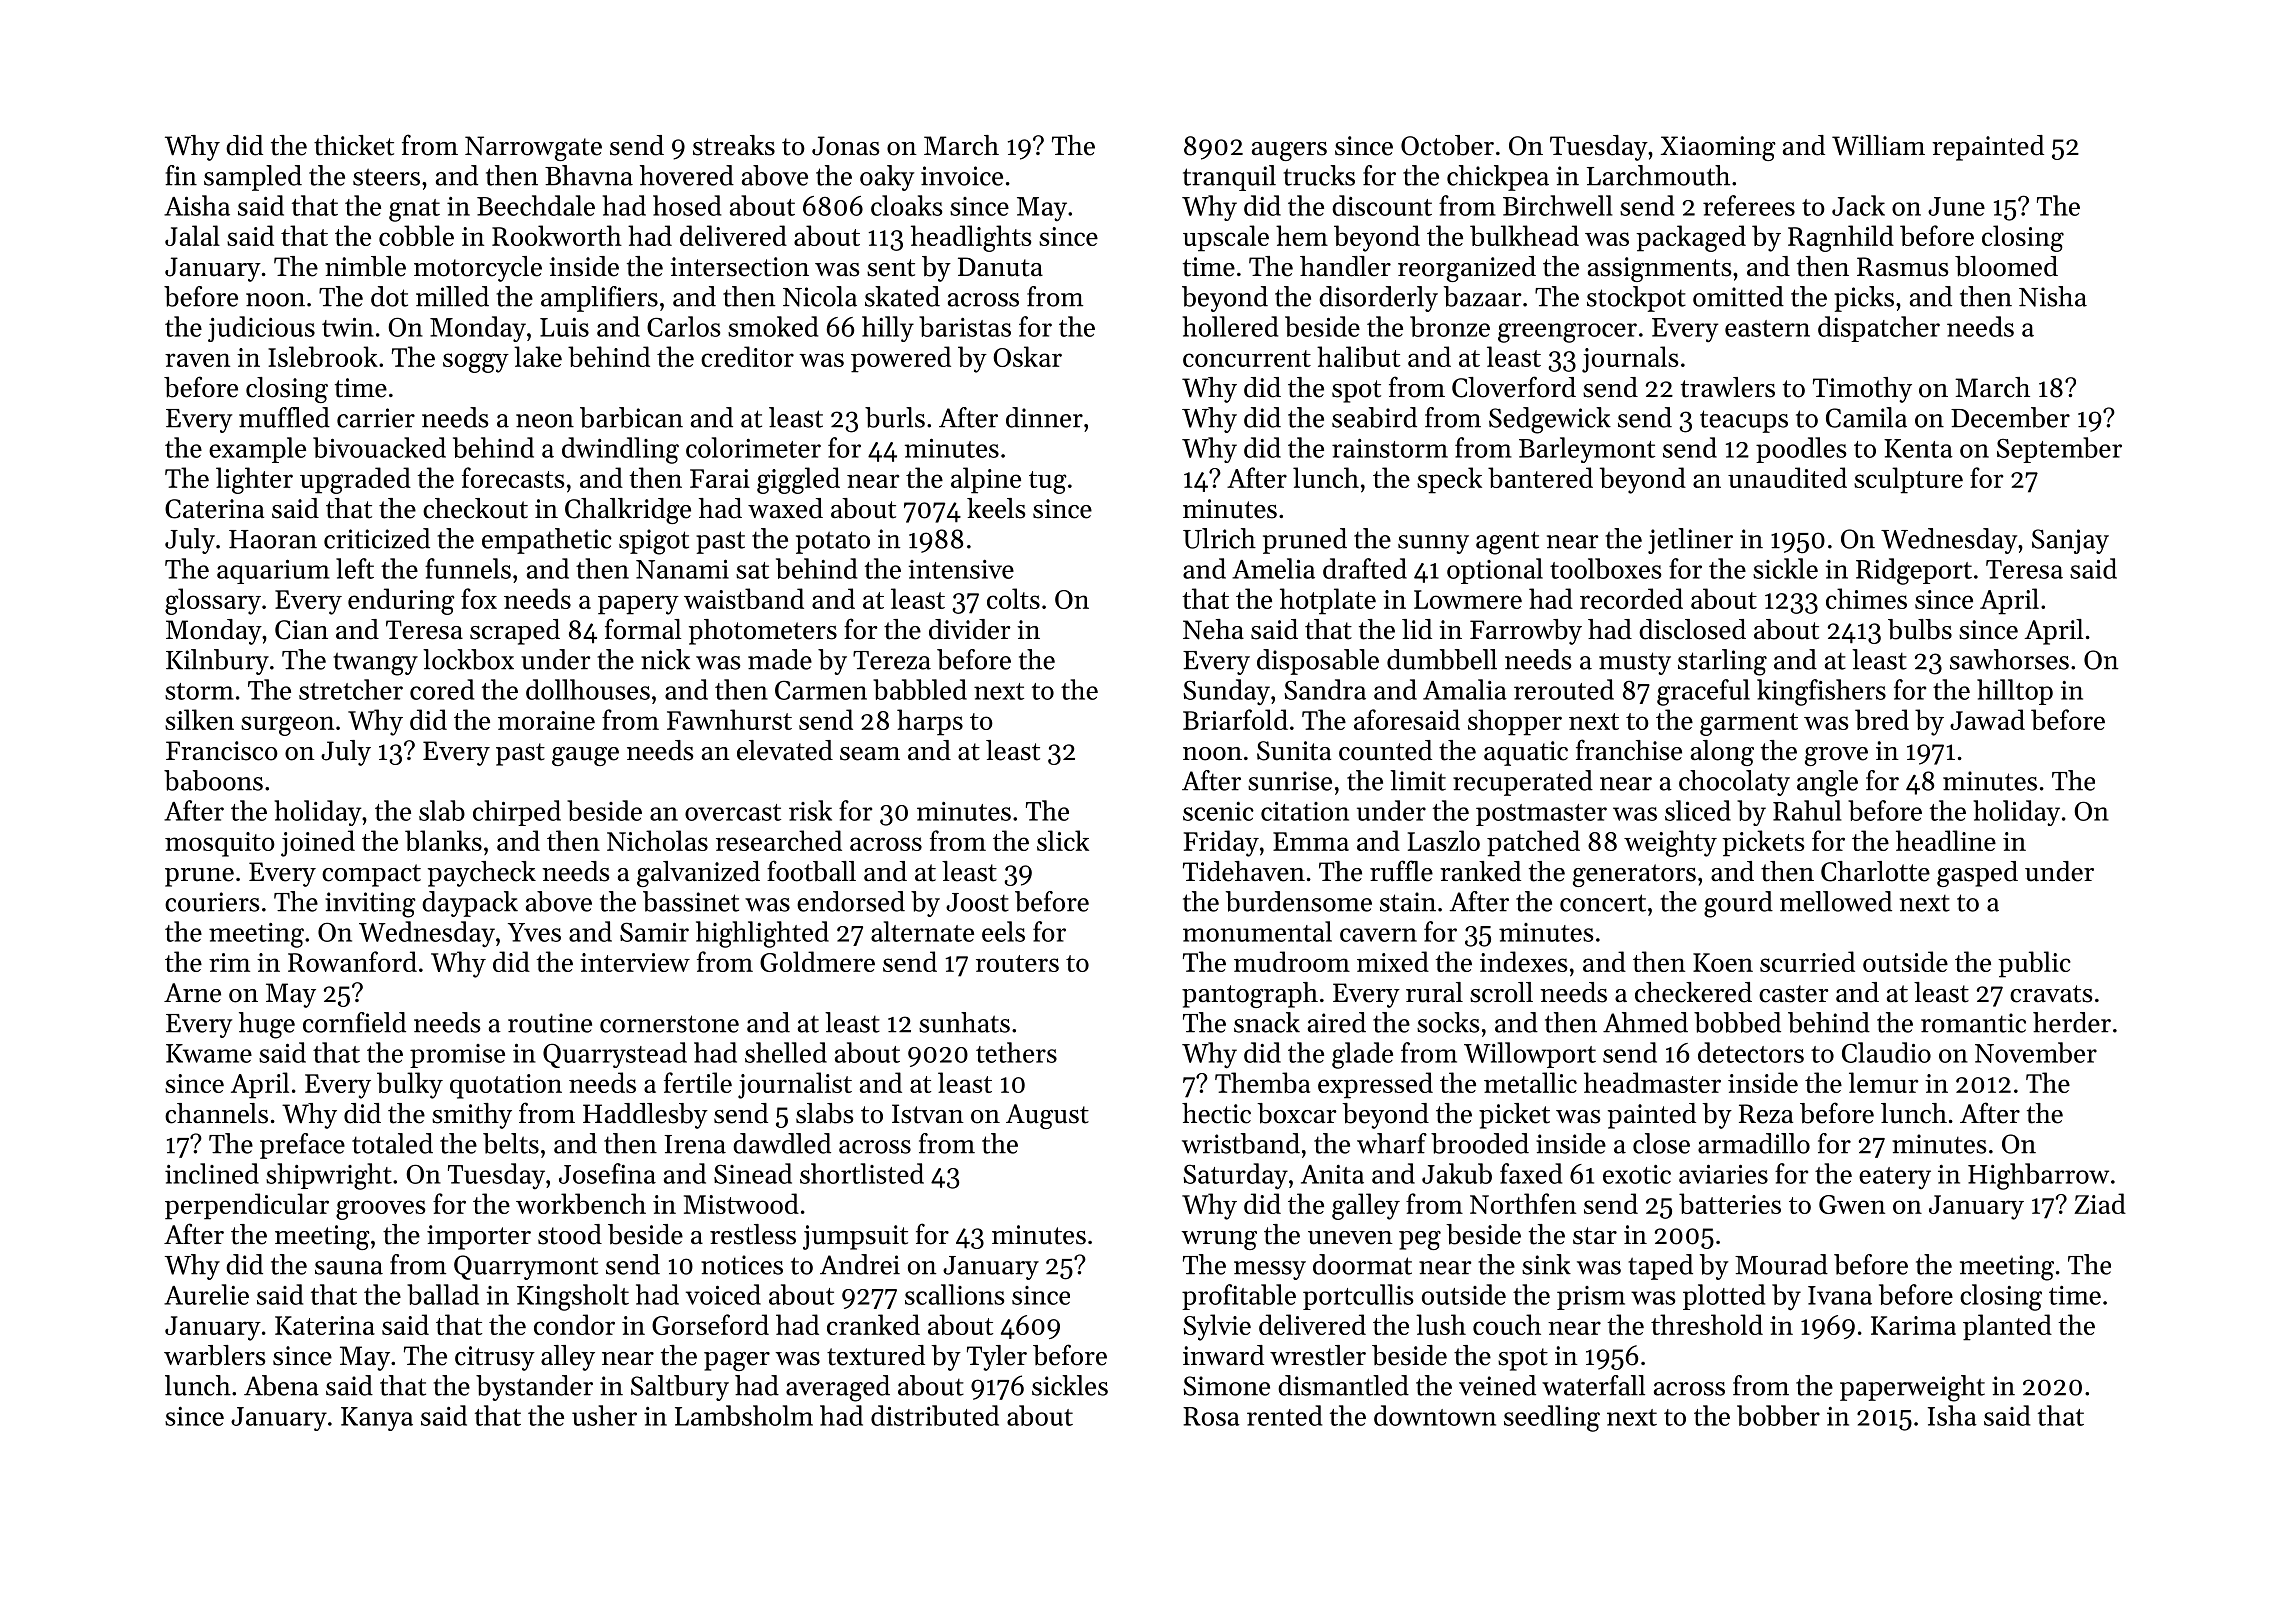  What do you see at coordinates (1707, 1324) in the document?
I see `threshold` at bounding box center [1707, 1324].
